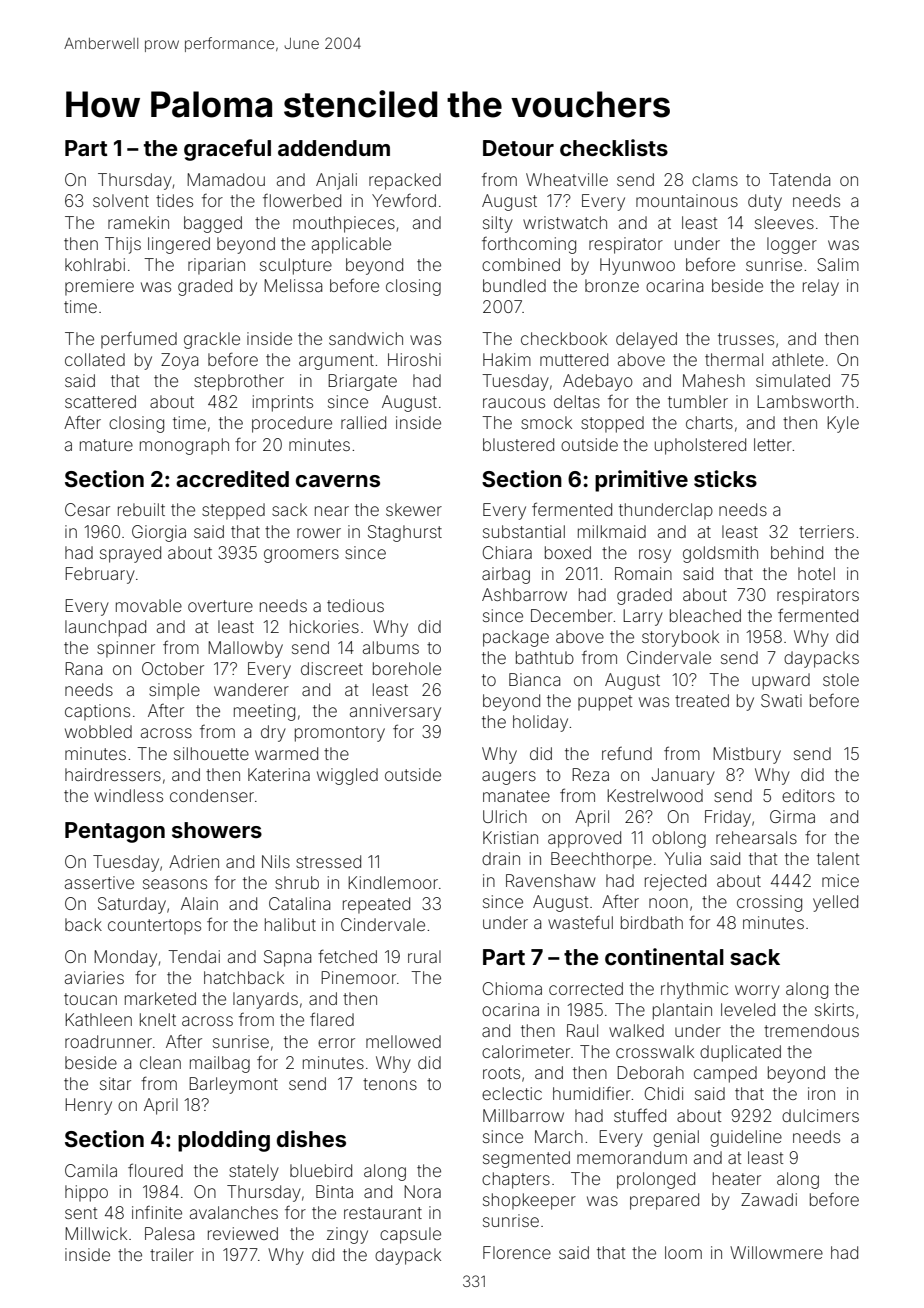 Image resolution: width=924 pixels, height=1308 pixels. I want to click on Mallowby, so click(245, 649).
